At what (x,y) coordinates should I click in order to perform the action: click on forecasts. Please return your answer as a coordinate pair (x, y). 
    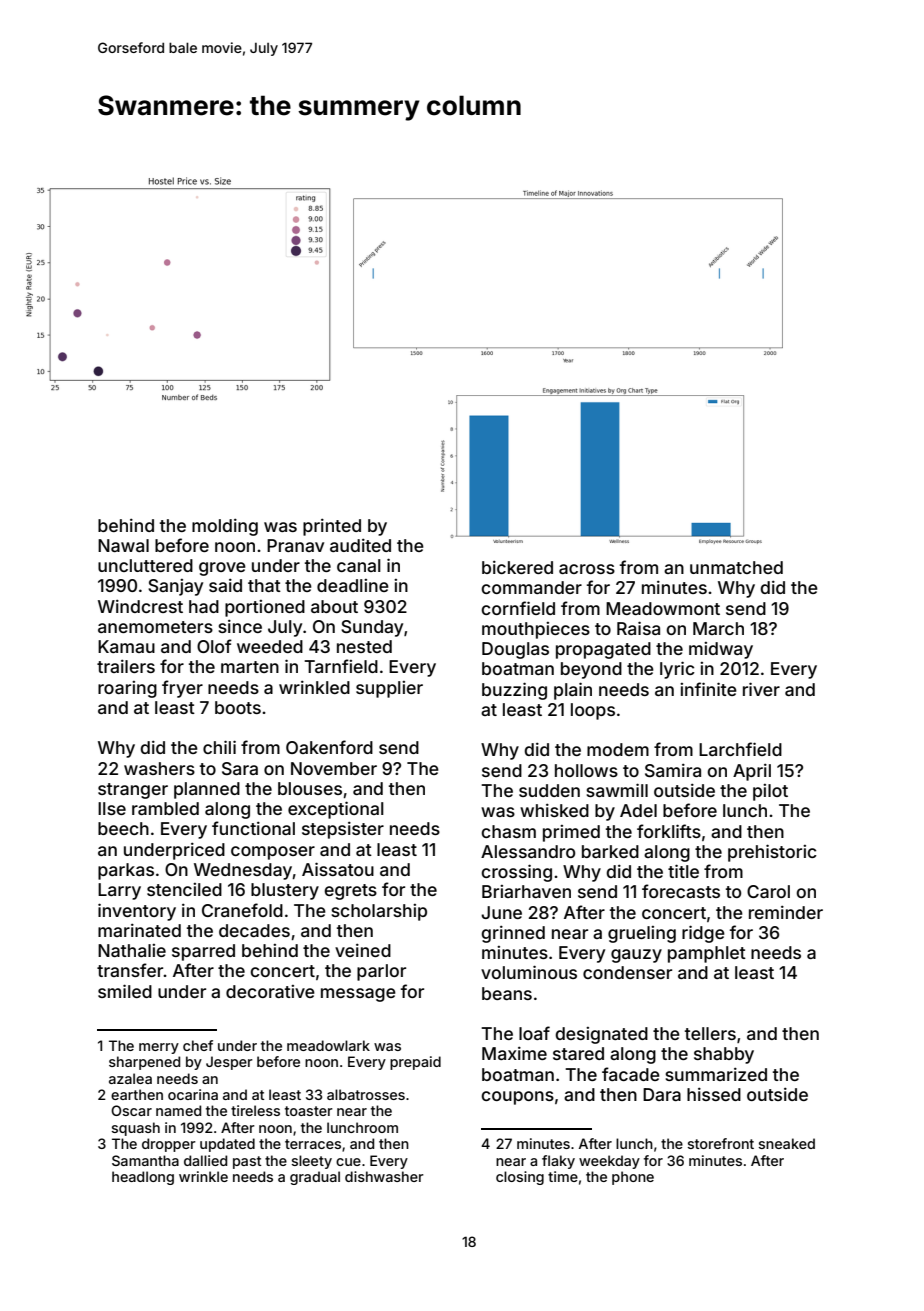
    Looking at the image, I should click on (681, 891).
